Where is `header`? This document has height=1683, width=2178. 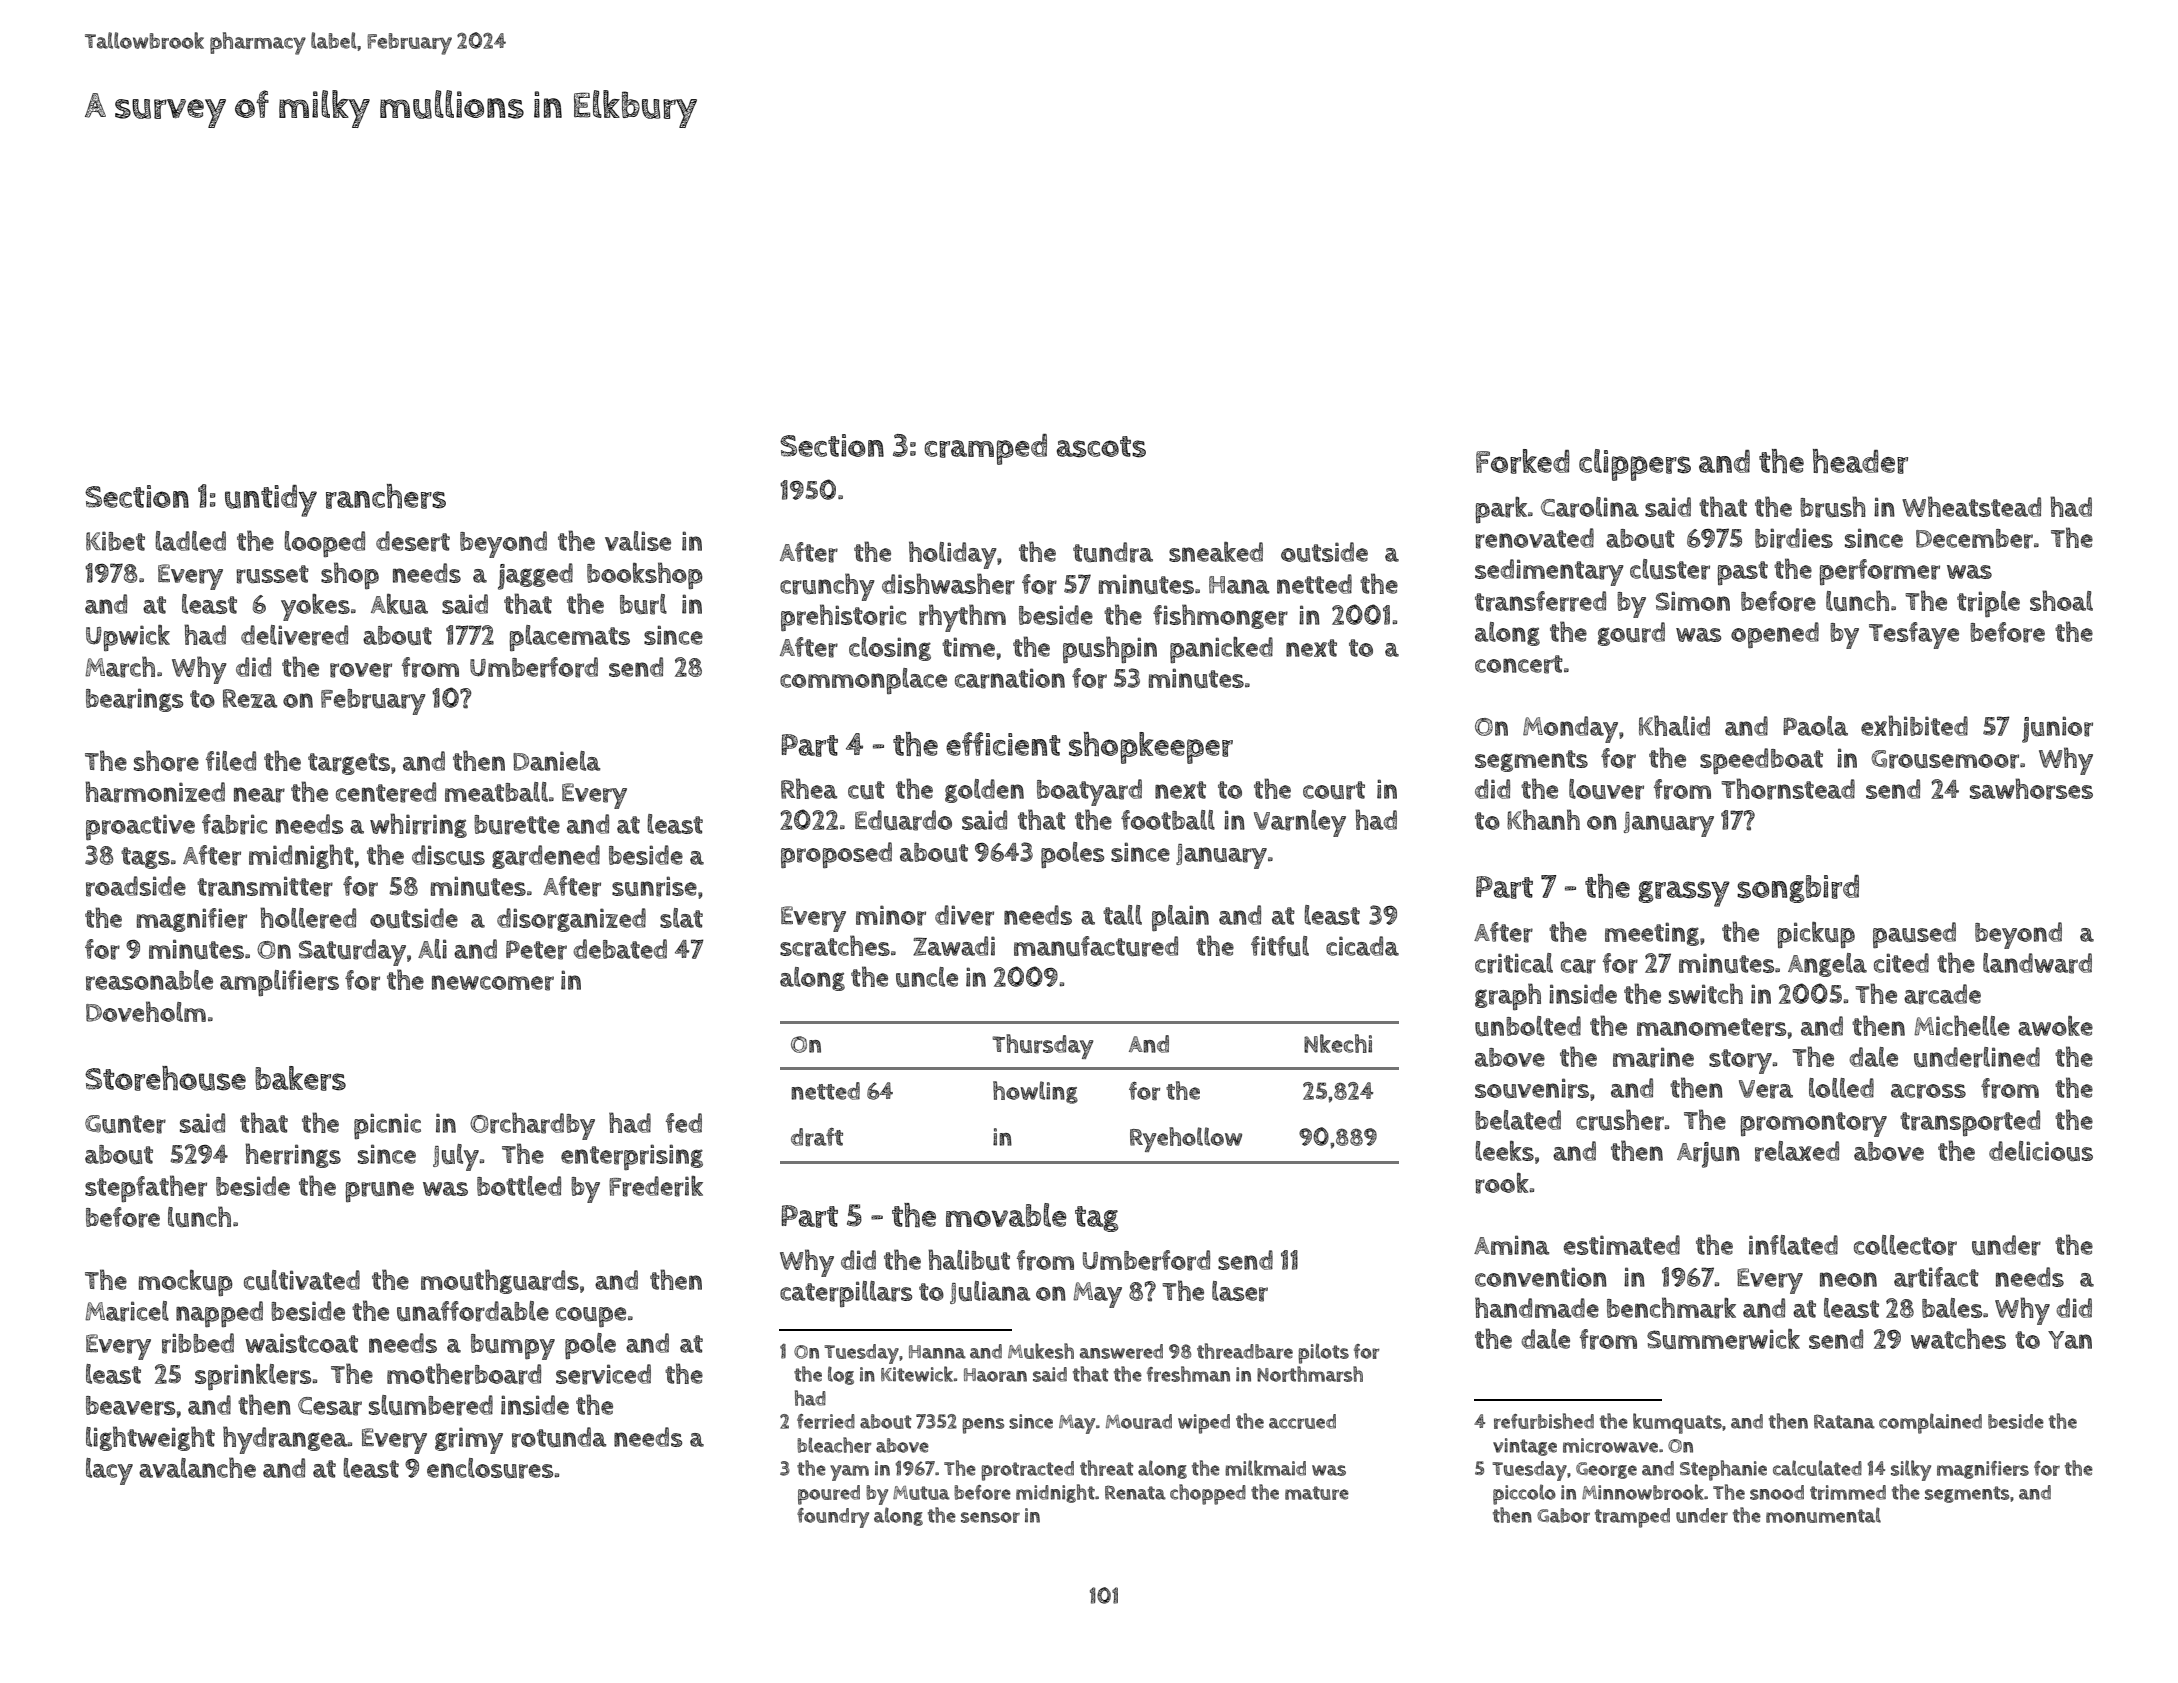 header is located at coordinates (1860, 461).
